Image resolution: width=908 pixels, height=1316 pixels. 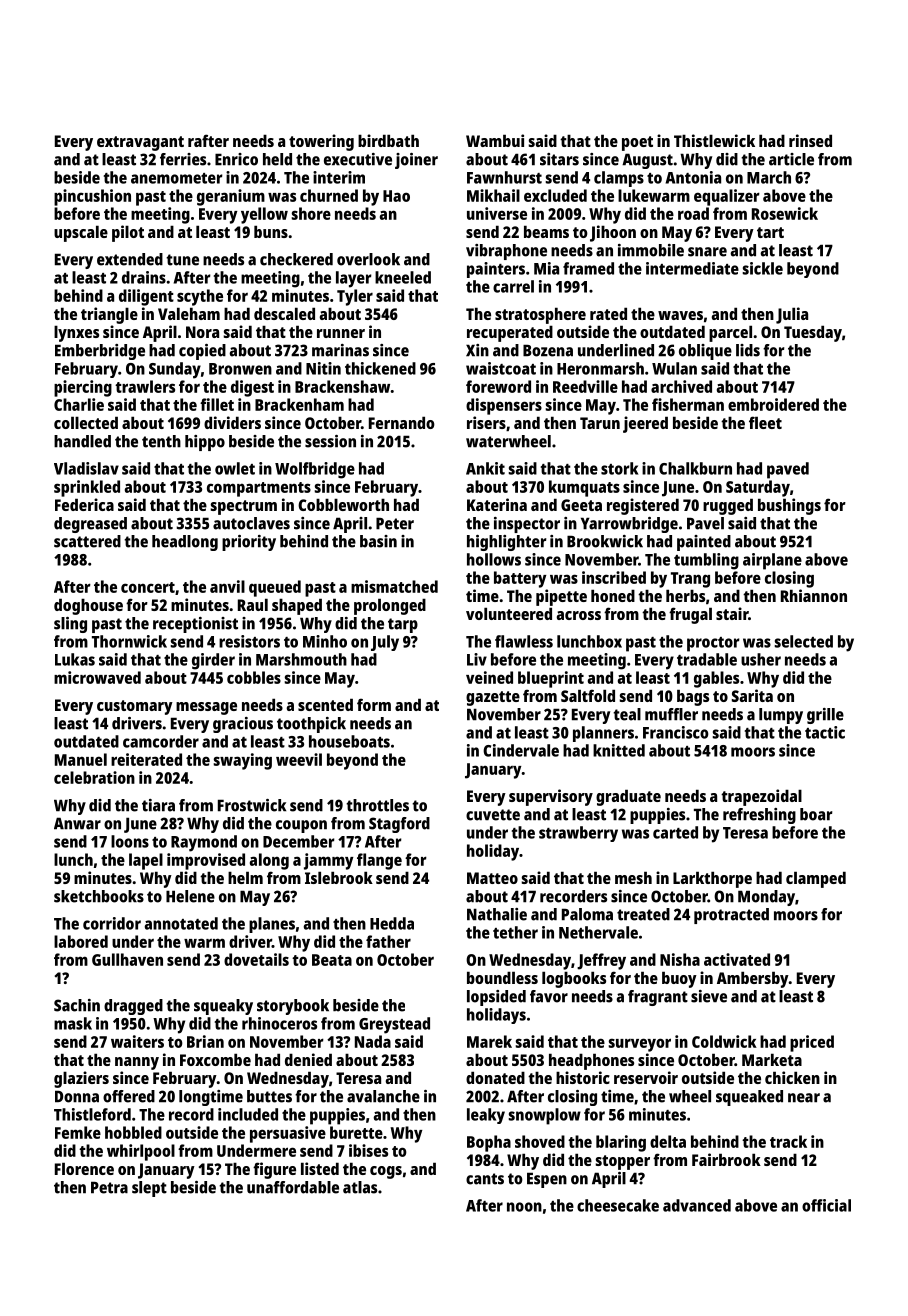 I want to click on cobbles, so click(x=254, y=677).
